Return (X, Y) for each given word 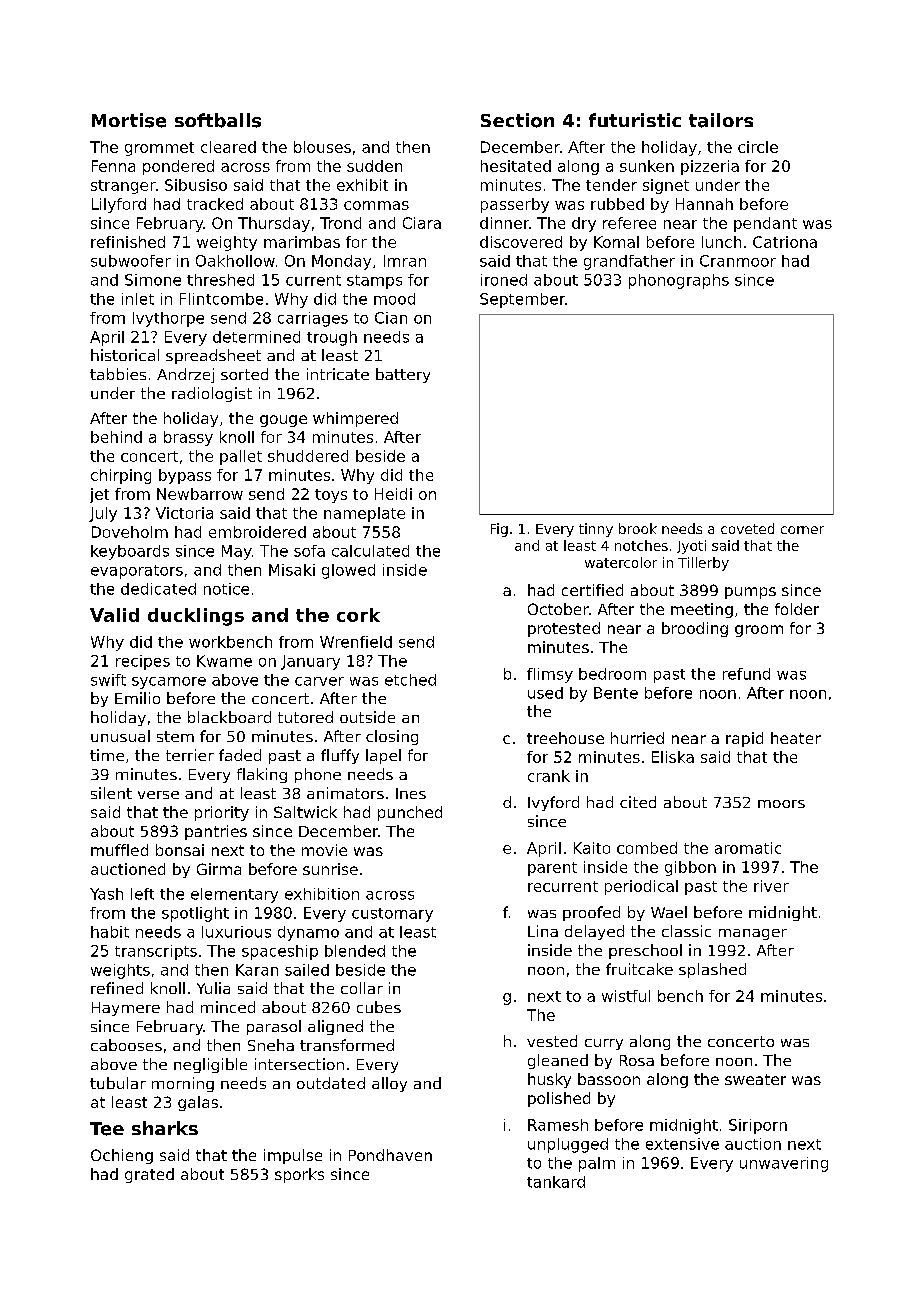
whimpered (355, 419)
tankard (556, 1182)
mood (394, 299)
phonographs (679, 281)
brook (638, 528)
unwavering (784, 1164)
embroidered (257, 532)
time (107, 755)
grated (149, 1175)
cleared (228, 147)
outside (367, 717)
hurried (637, 738)
